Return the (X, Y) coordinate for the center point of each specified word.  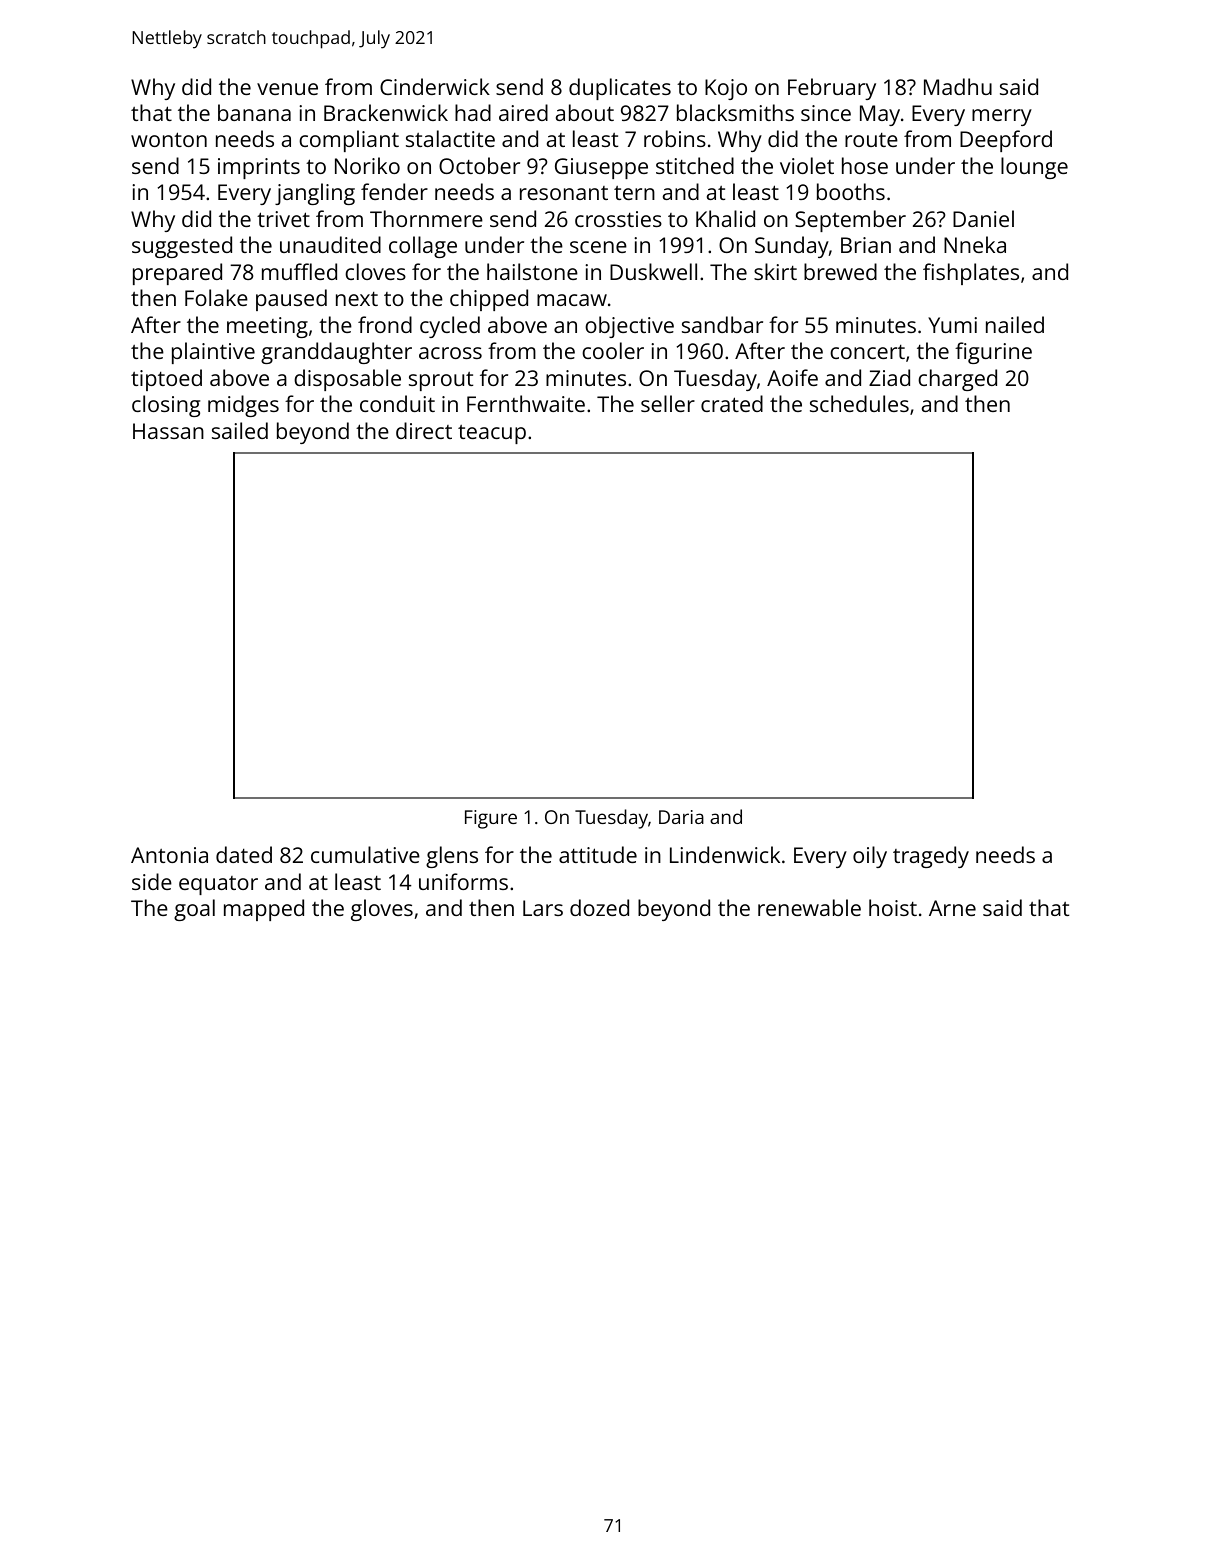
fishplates (971, 274)
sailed (240, 430)
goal (194, 910)
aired (523, 112)
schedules (859, 403)
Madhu (958, 86)
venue (287, 89)
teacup (492, 434)
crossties (618, 219)
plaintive (213, 353)
